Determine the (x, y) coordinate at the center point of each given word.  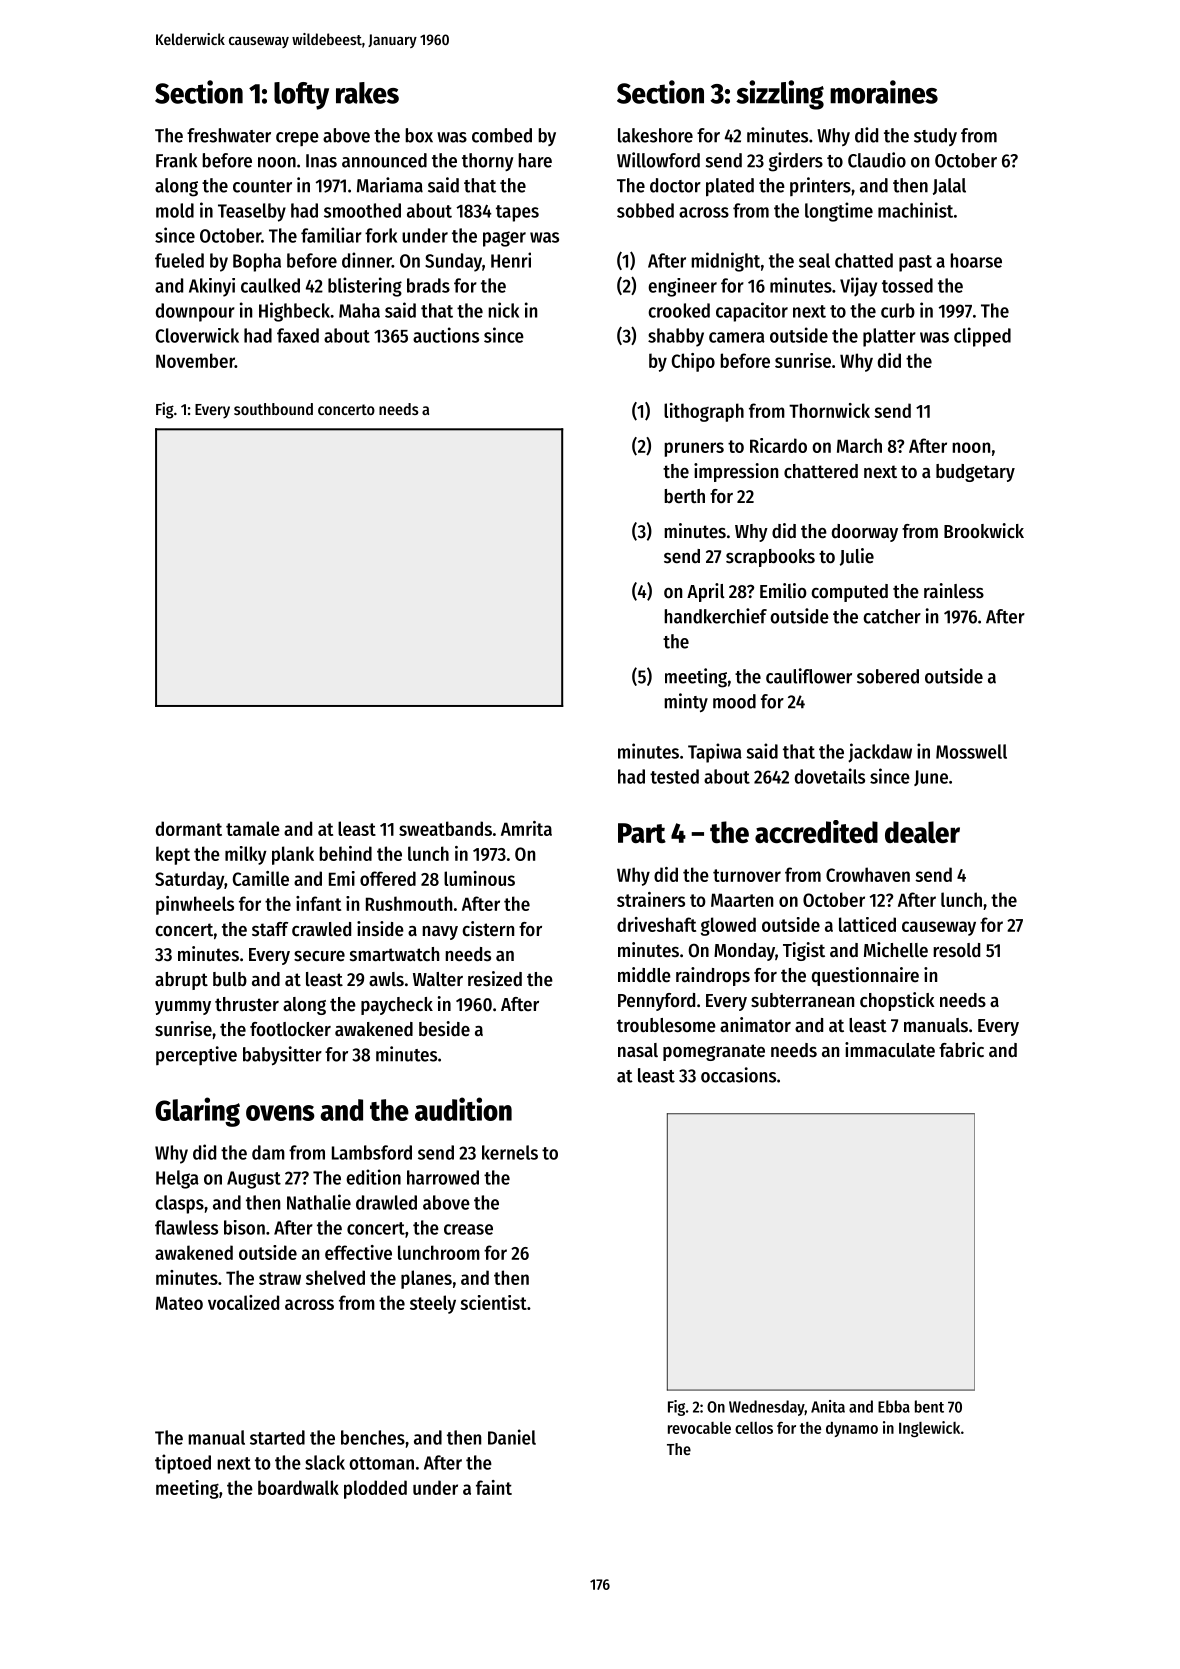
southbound (273, 409)
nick (503, 310)
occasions (738, 1075)
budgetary (975, 473)
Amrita (526, 828)
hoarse (976, 260)
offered (388, 878)
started (277, 1437)
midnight (725, 262)
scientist (493, 1302)
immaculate (890, 1050)
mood (734, 701)
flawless (186, 1227)
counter (262, 186)
